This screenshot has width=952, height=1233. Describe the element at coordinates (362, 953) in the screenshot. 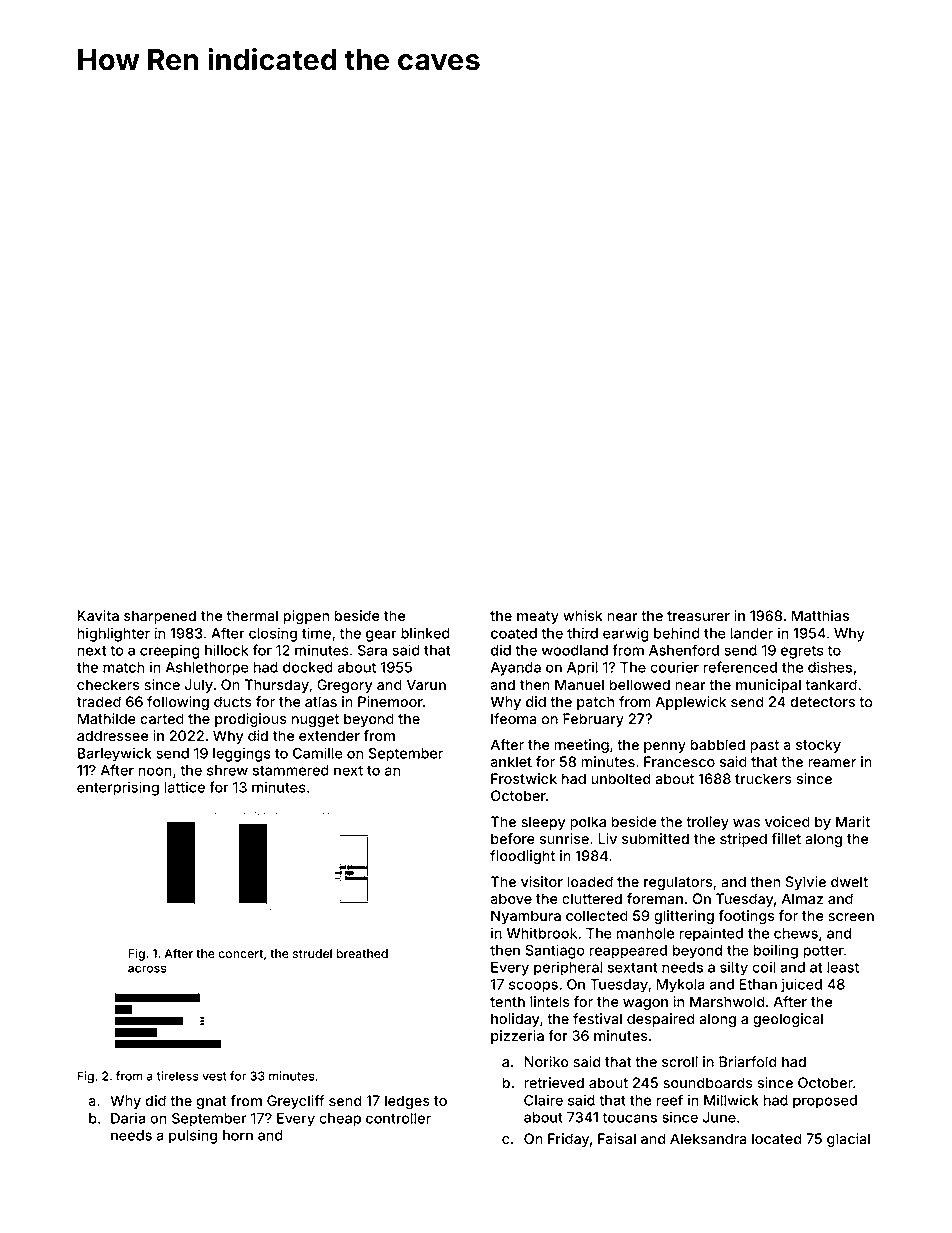

I see `breathed` at that location.
